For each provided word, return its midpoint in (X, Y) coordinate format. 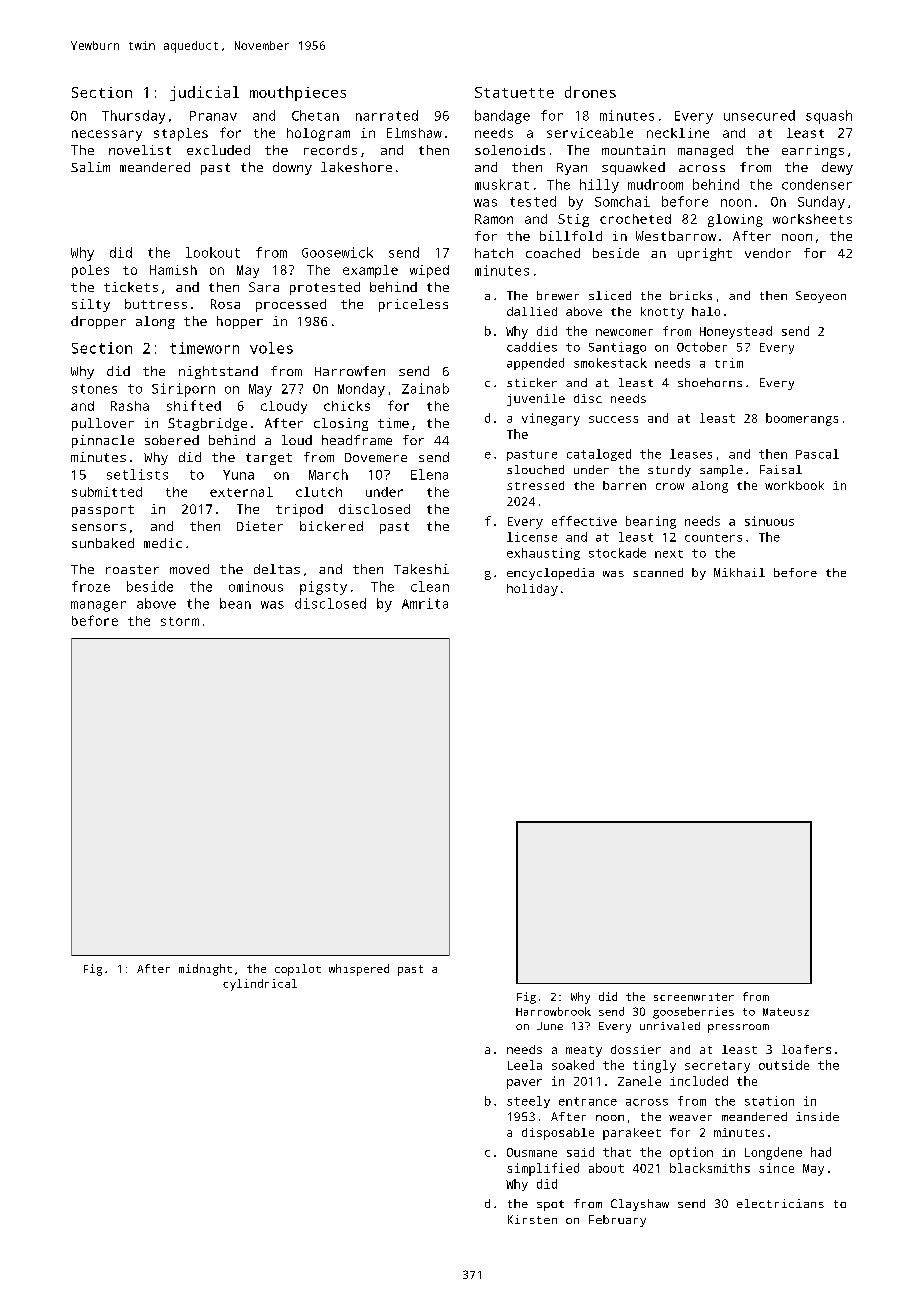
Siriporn (183, 390)
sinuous (769, 521)
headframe (357, 440)
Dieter (260, 526)
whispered (359, 970)
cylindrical (260, 985)
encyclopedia (550, 574)
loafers (806, 1049)
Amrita (425, 603)
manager (98, 606)
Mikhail (739, 572)
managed (705, 151)
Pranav (213, 116)
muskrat (502, 184)
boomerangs (802, 419)
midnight (205, 970)
